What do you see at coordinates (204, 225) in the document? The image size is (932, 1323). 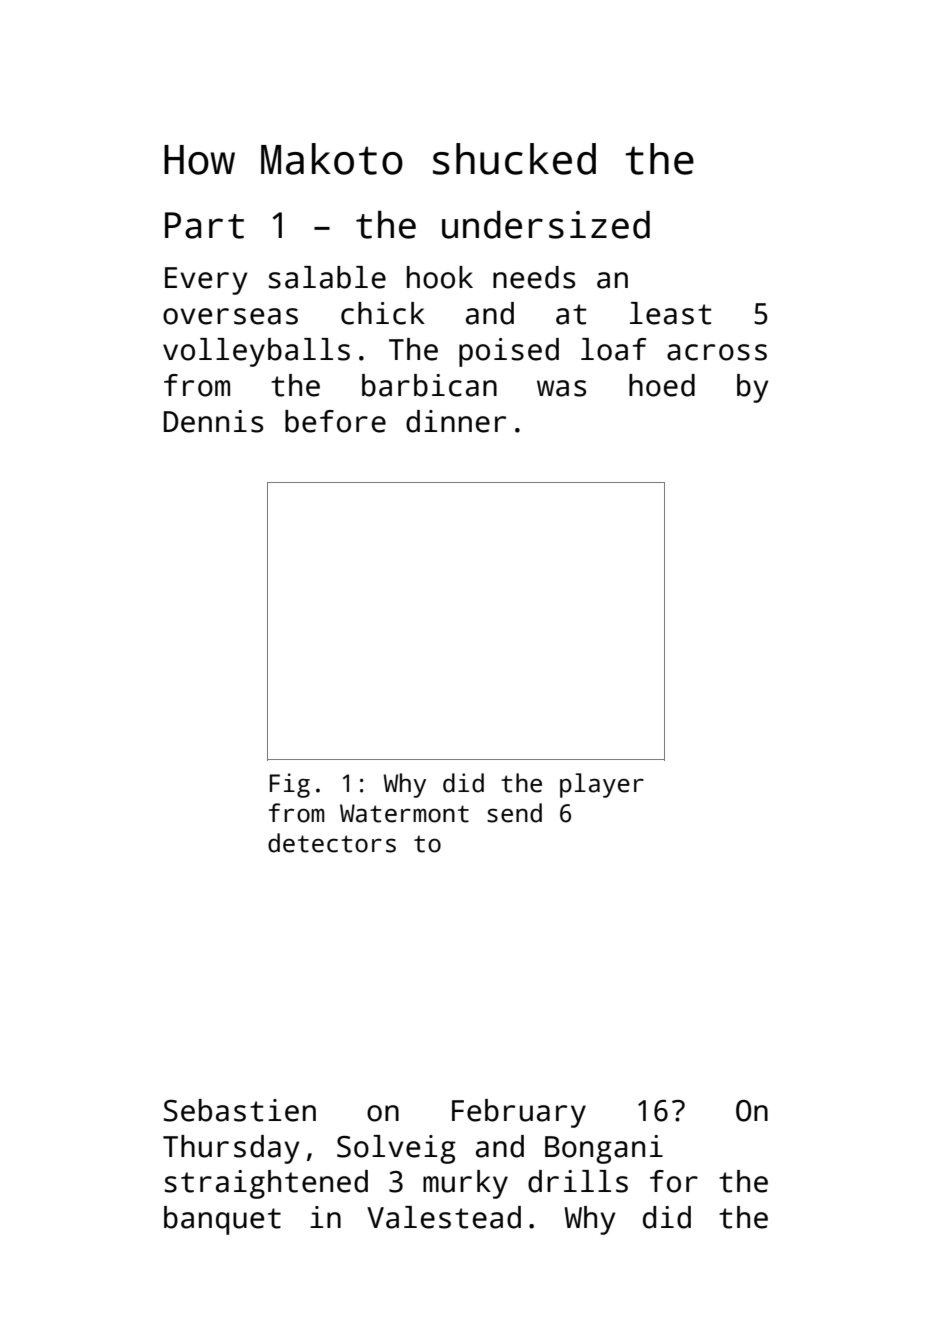 I see `Part` at bounding box center [204, 225].
